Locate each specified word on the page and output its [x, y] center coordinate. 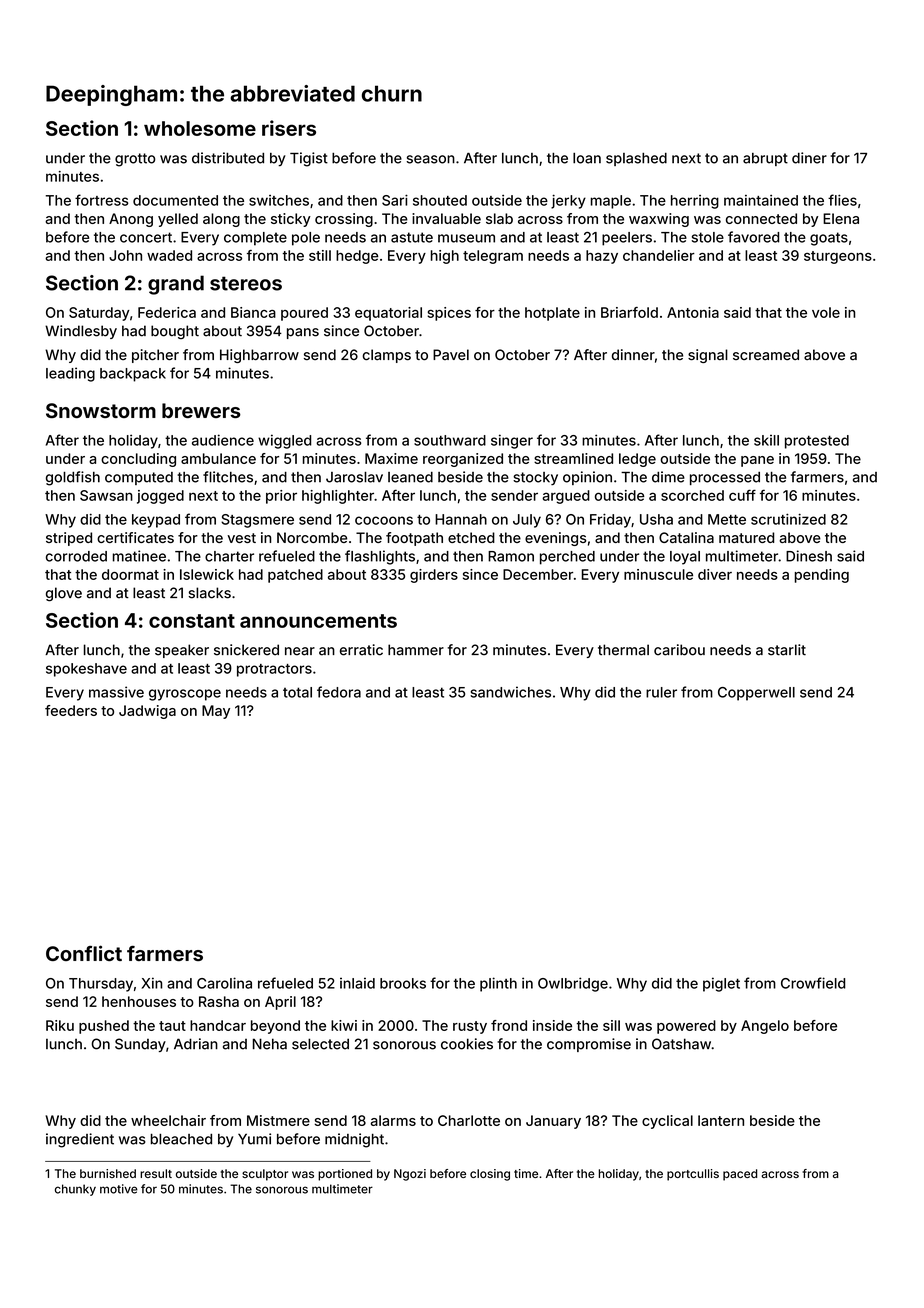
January [553, 1122]
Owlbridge [573, 984]
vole [826, 312]
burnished [108, 1173]
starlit [787, 650]
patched [295, 576]
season [430, 159]
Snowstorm [101, 410]
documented [175, 200]
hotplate [552, 314]
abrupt [765, 159]
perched [567, 558]
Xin [152, 983]
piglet [721, 984]
